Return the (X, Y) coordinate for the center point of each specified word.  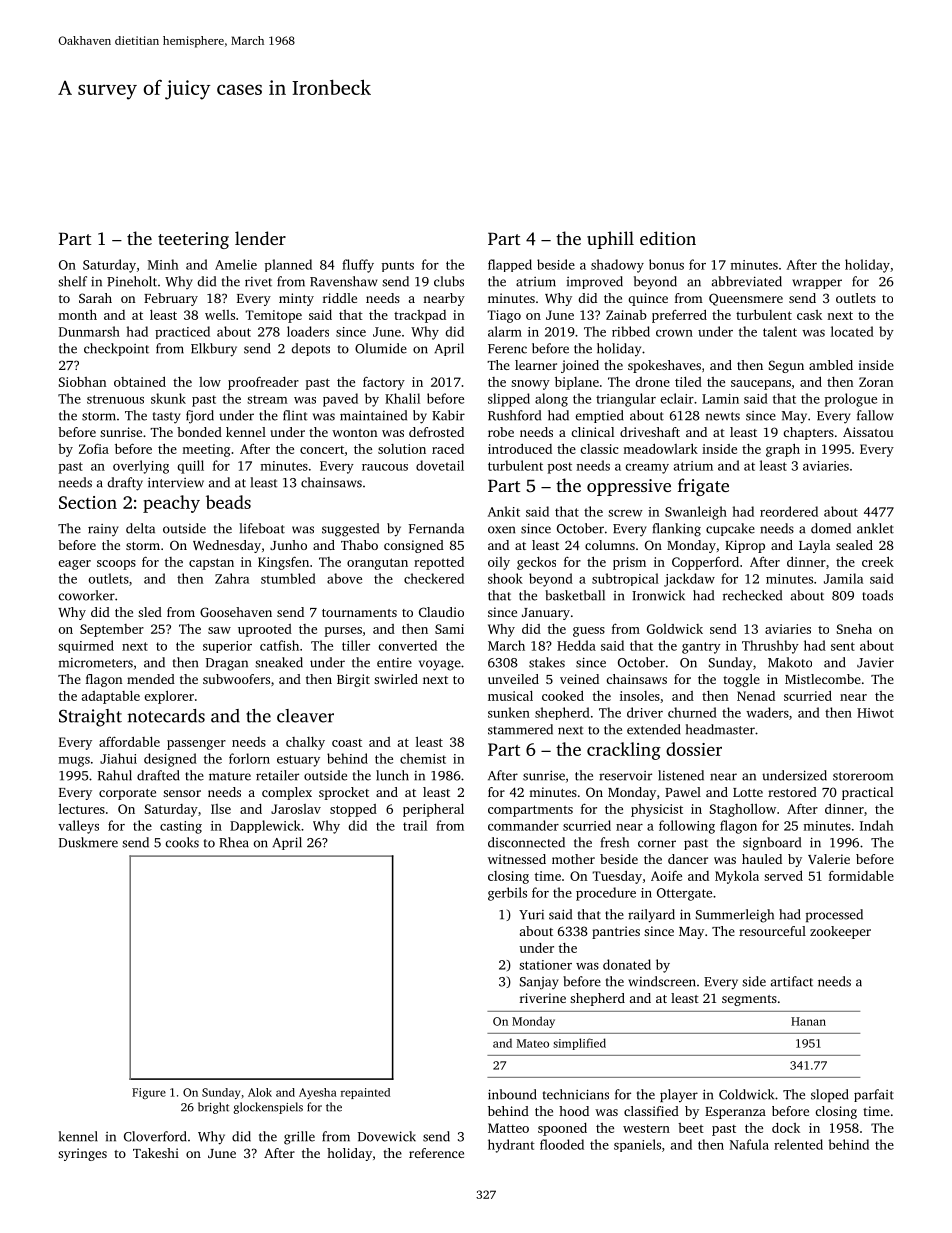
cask (809, 315)
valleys (78, 827)
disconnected (526, 842)
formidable (861, 875)
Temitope (273, 316)
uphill (610, 240)
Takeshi (156, 1153)
